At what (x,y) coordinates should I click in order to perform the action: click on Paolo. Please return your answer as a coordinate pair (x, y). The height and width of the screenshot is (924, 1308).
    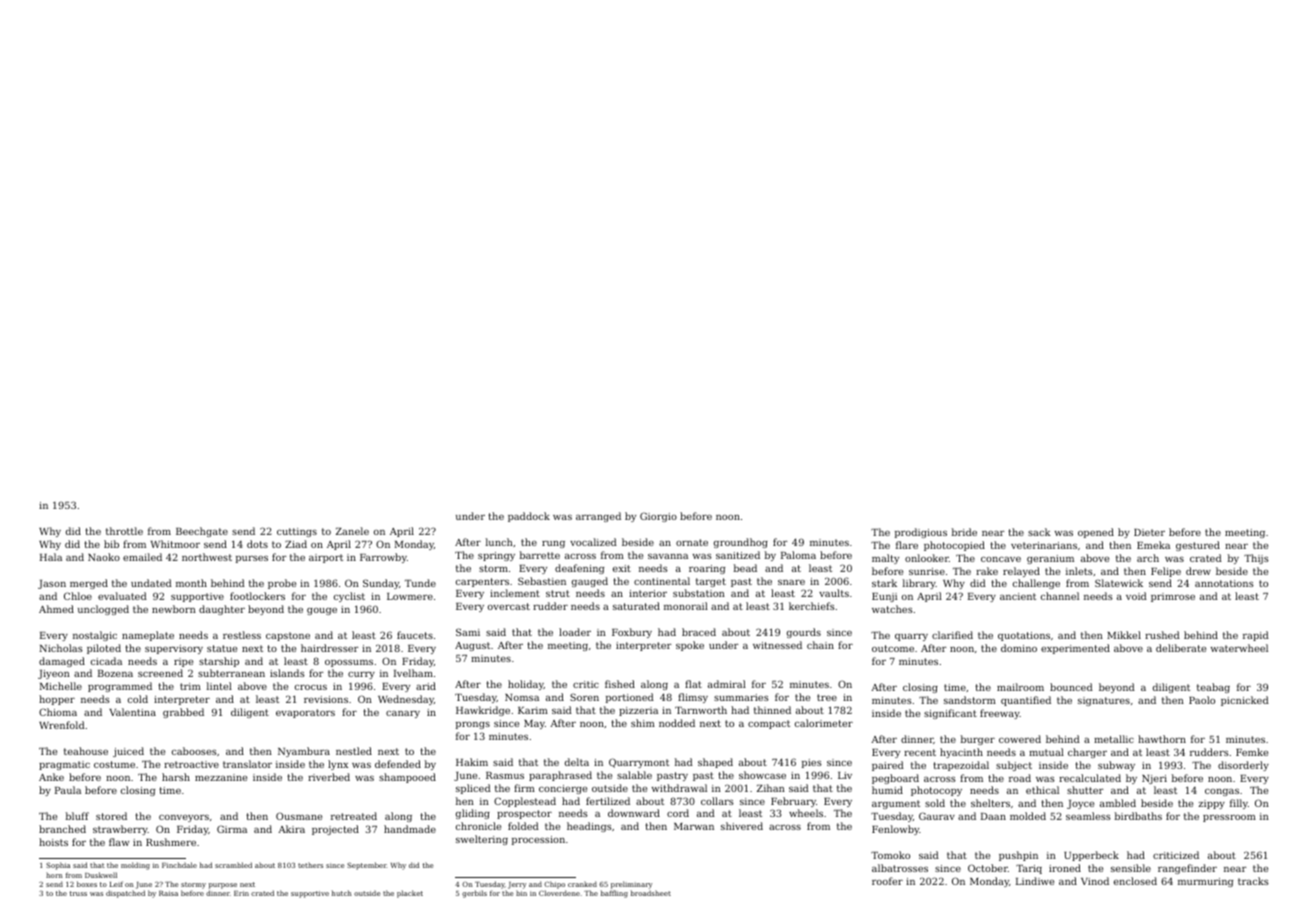
    Looking at the image, I should click on (1202, 700).
